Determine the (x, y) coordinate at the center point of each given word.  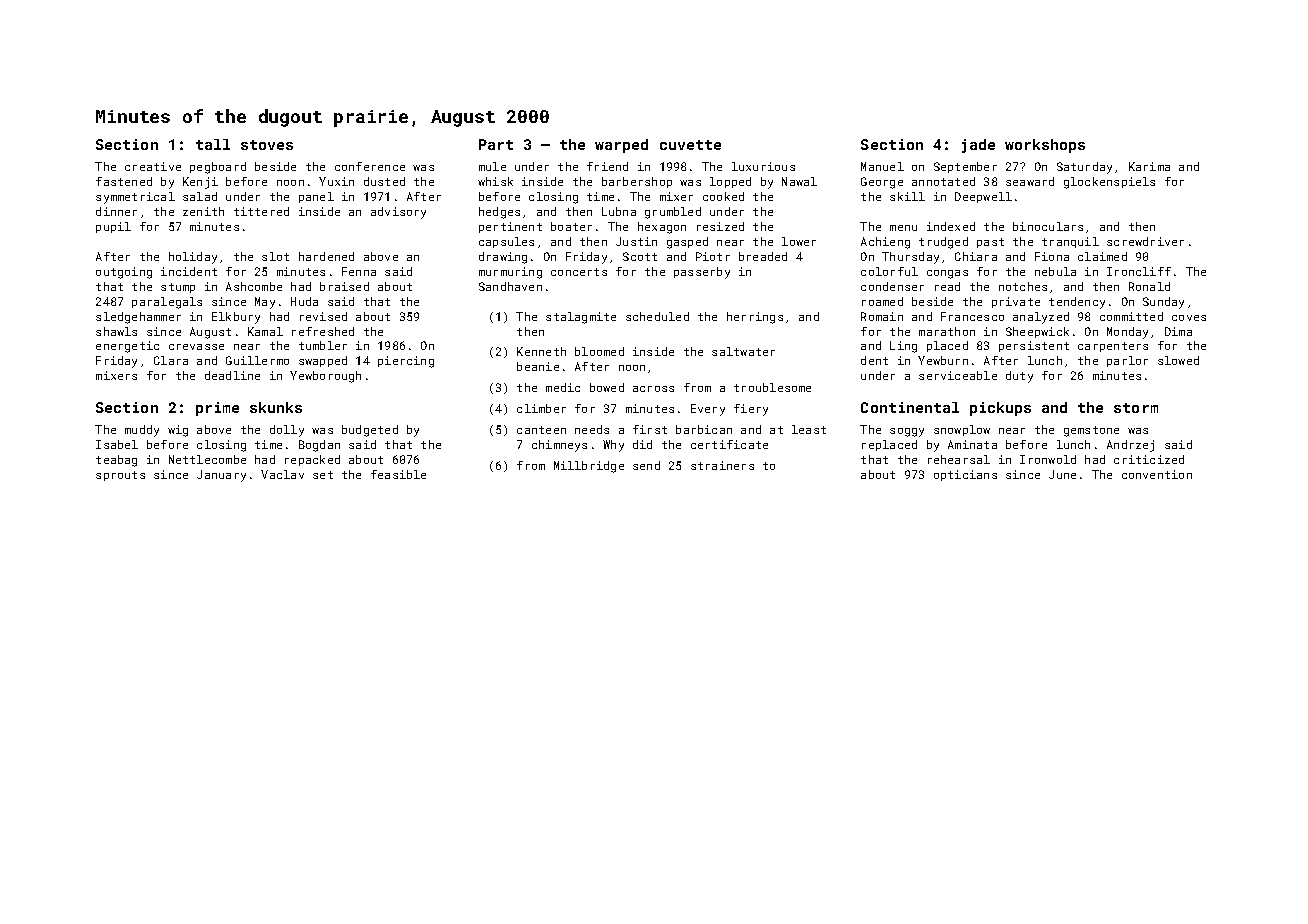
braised (344, 286)
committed (1131, 316)
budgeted (370, 431)
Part (496, 144)
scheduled (657, 316)
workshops (1045, 146)
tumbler (323, 345)
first (650, 429)
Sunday (1163, 303)
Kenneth (541, 351)
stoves (267, 145)
